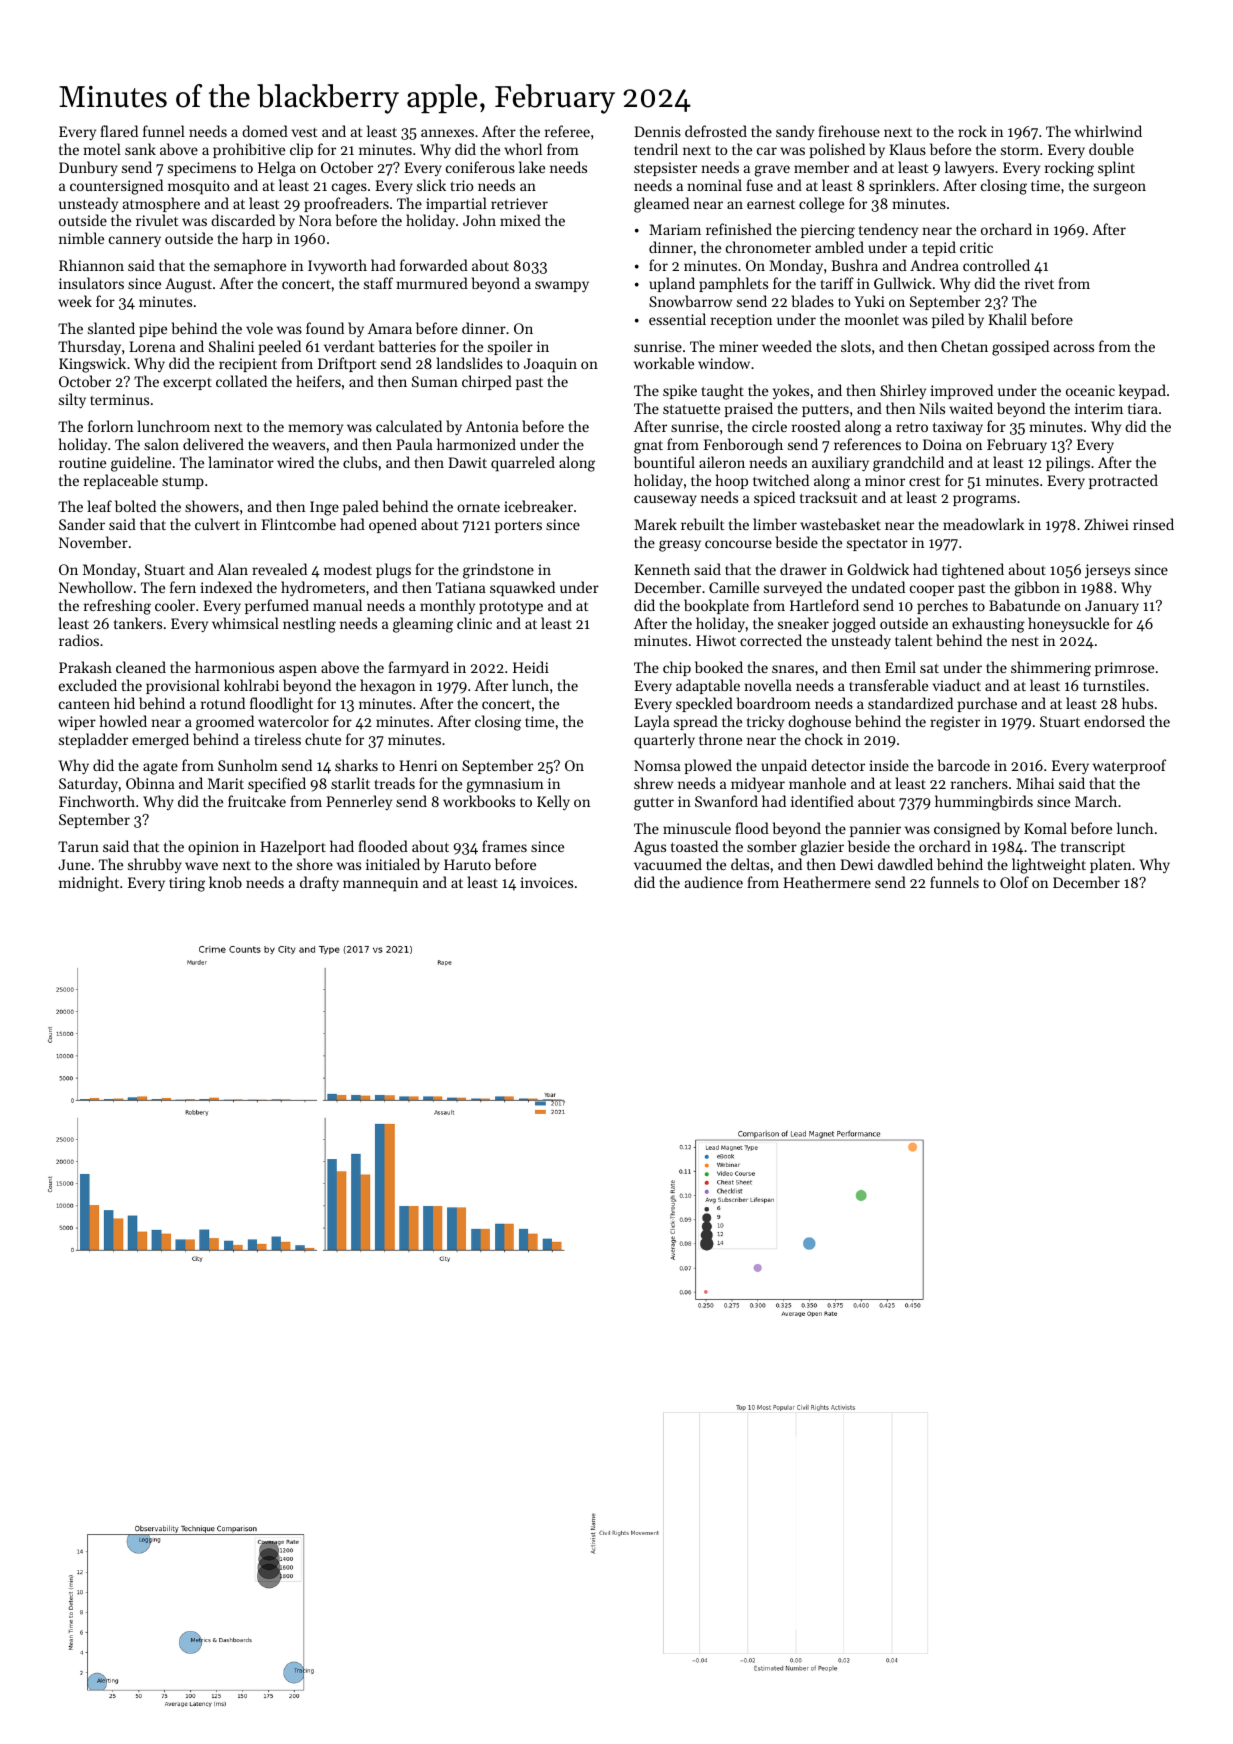 Image resolution: width=1233 pixels, height=1744 pixels. What do you see at coordinates (234, 667) in the screenshot?
I see `harmonious` at bounding box center [234, 667].
